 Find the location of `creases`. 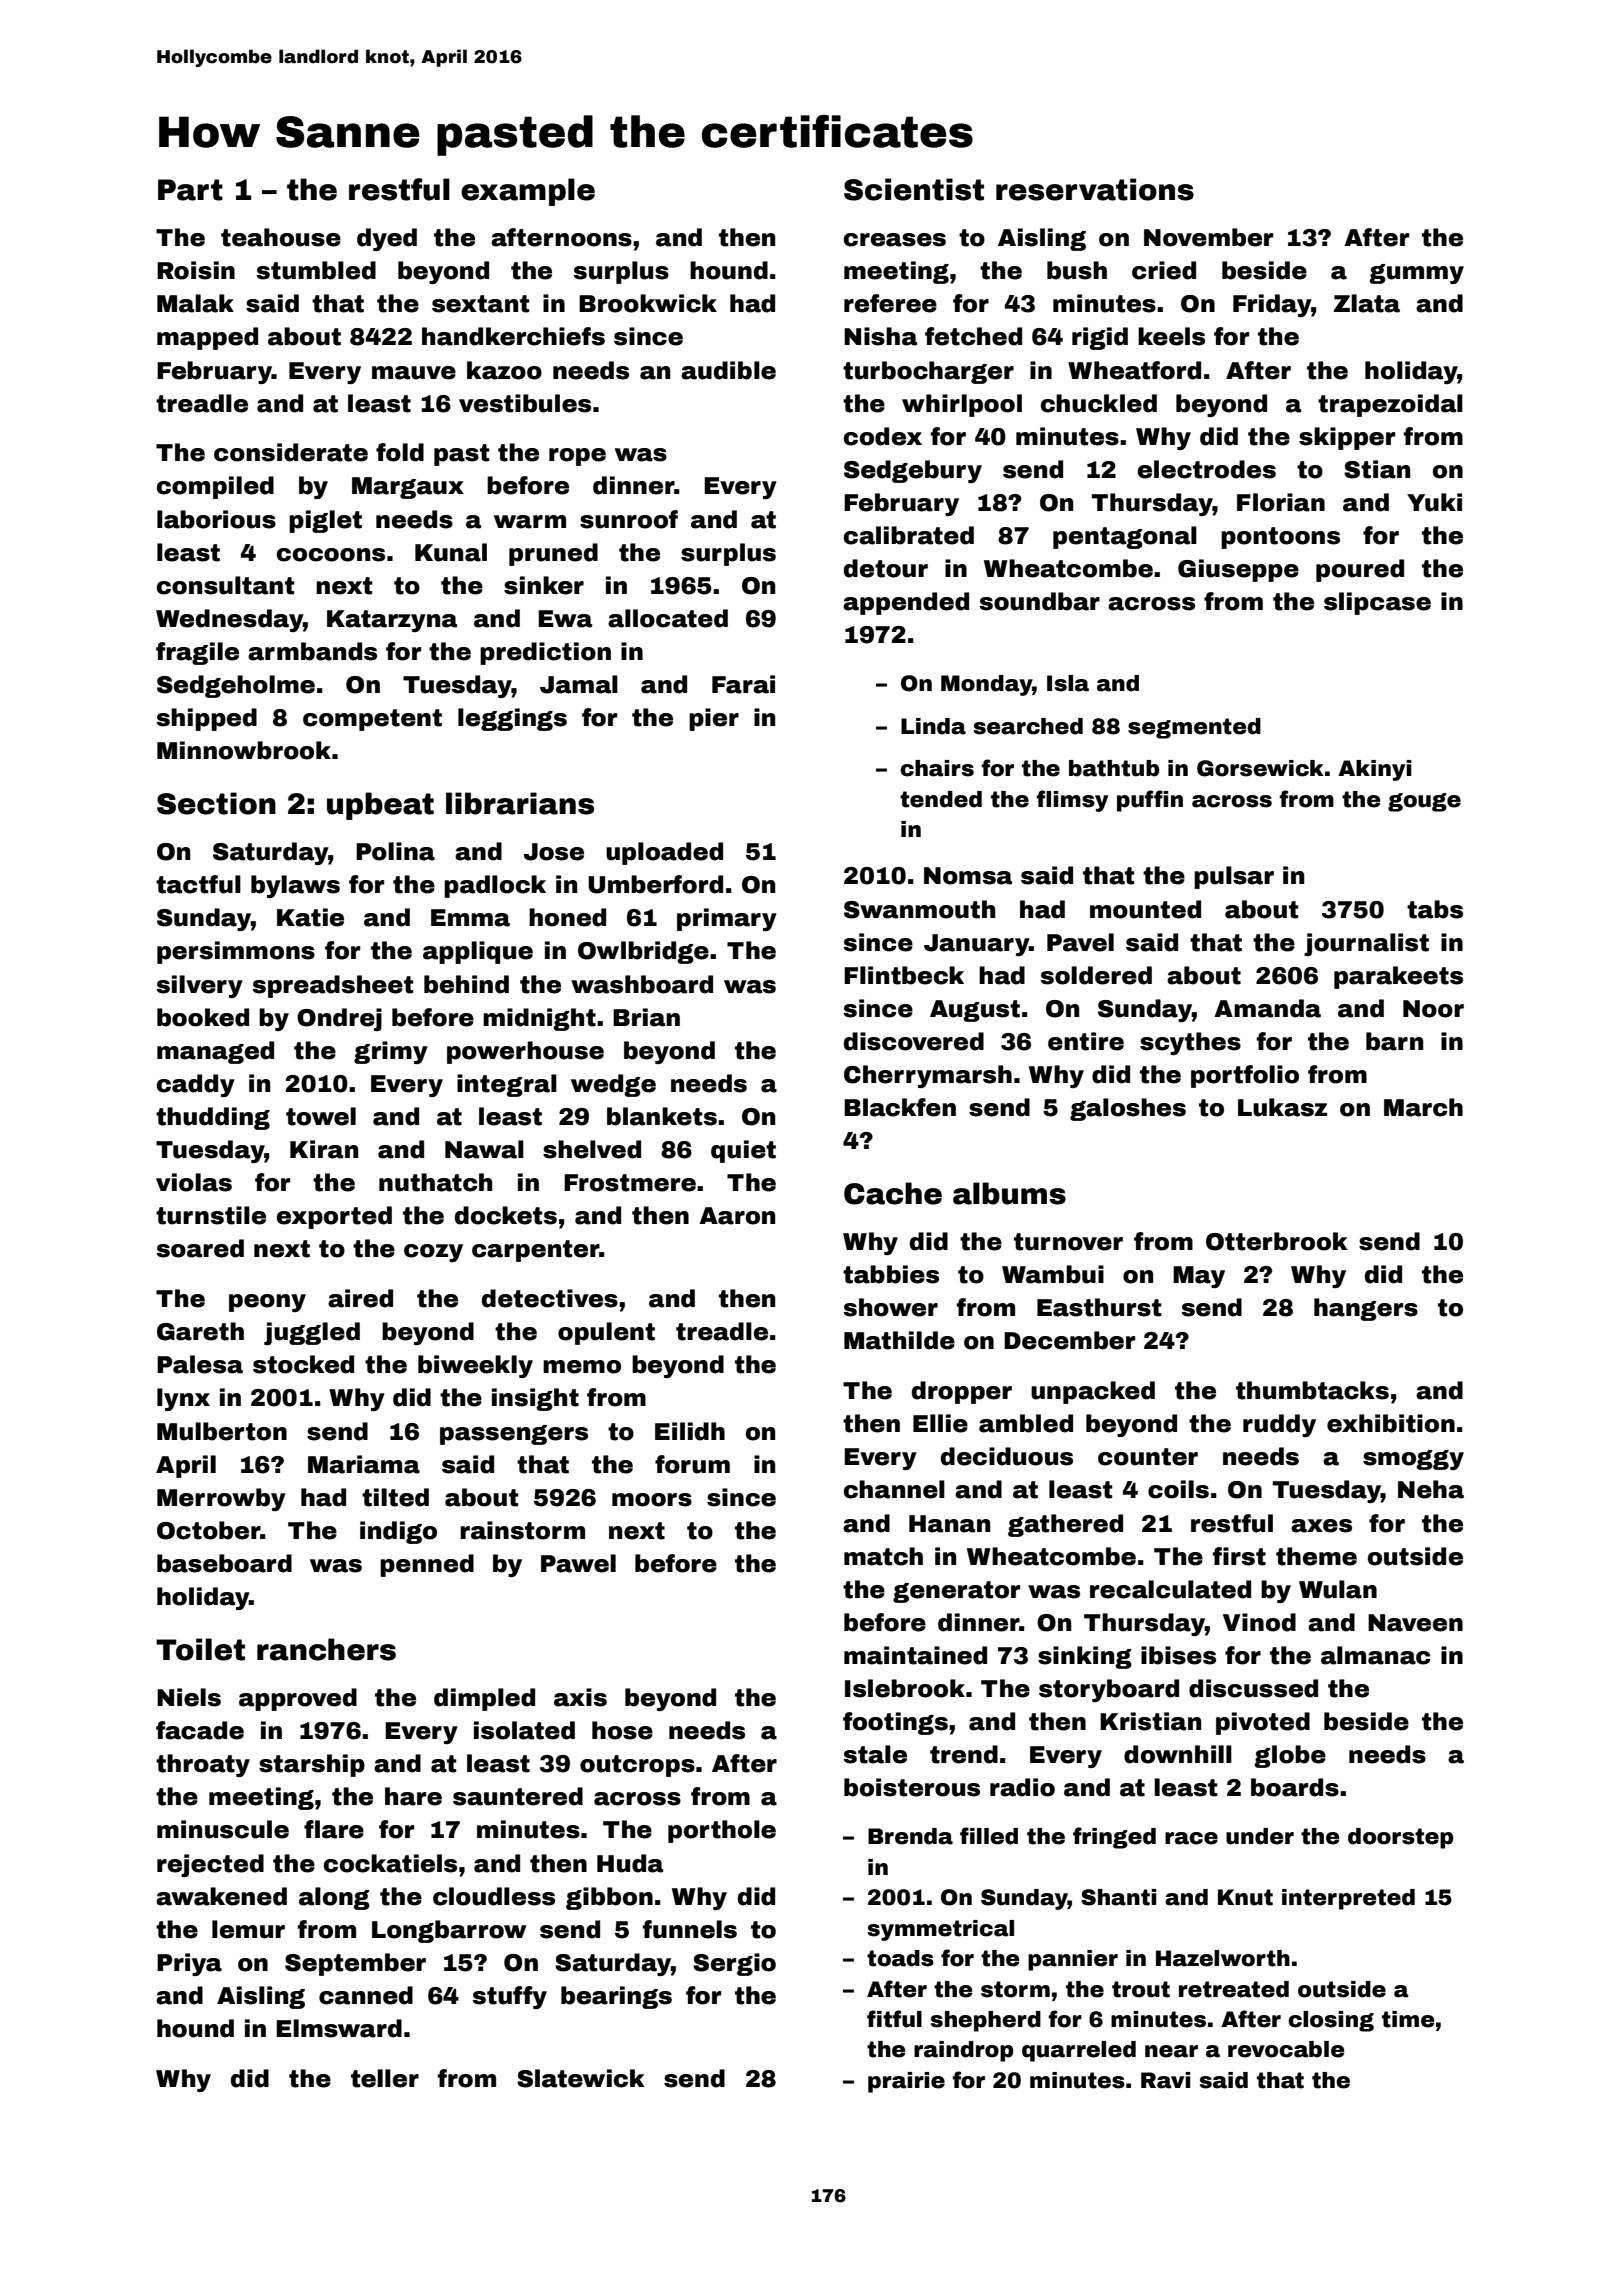

creases is located at coordinates (895, 240).
